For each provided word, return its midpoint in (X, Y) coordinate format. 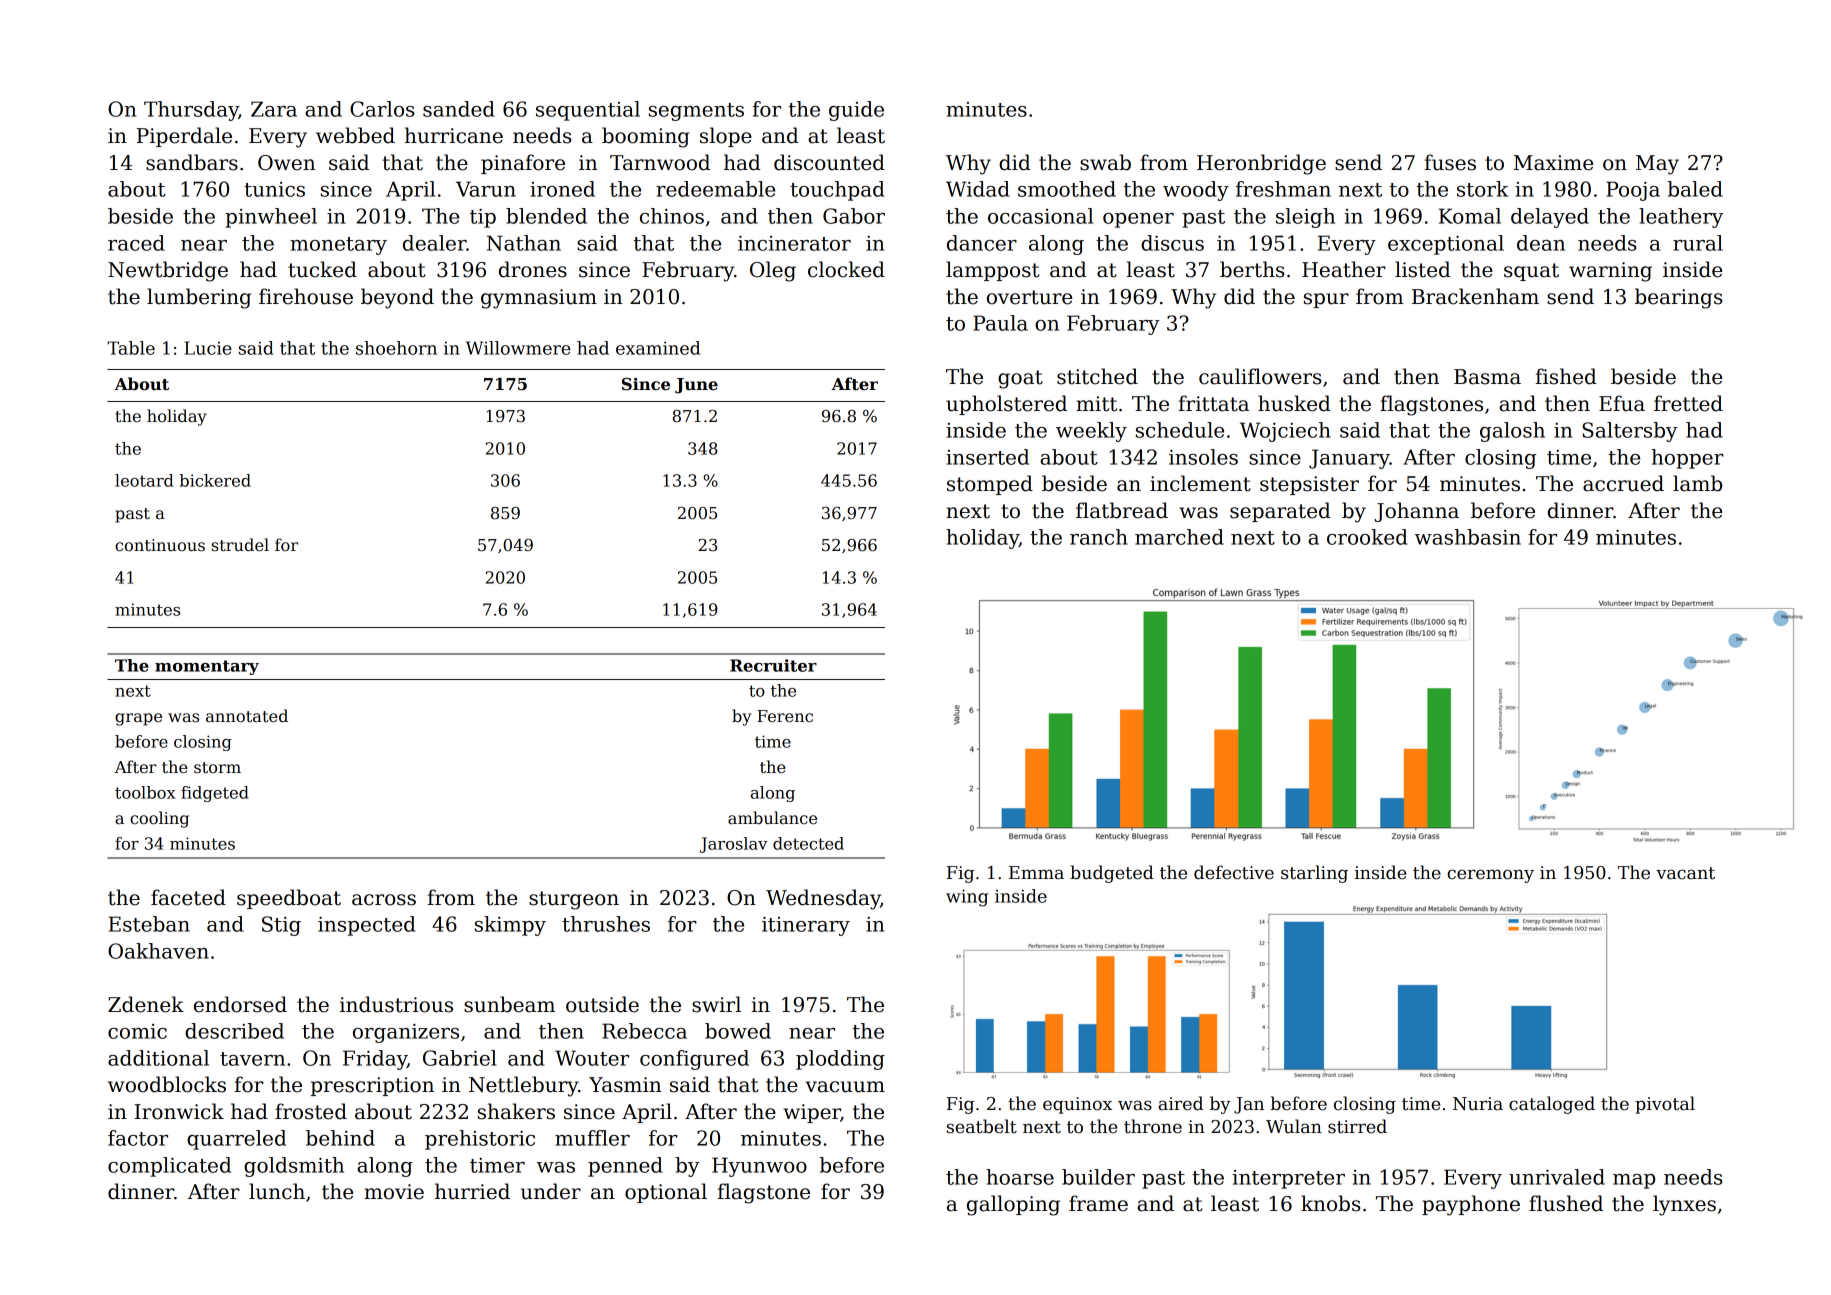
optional (666, 1193)
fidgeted (215, 794)
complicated (169, 1167)
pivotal (1665, 1105)
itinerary (806, 926)
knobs (1331, 1203)
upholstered (1006, 405)
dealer (435, 243)
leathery (1681, 218)
